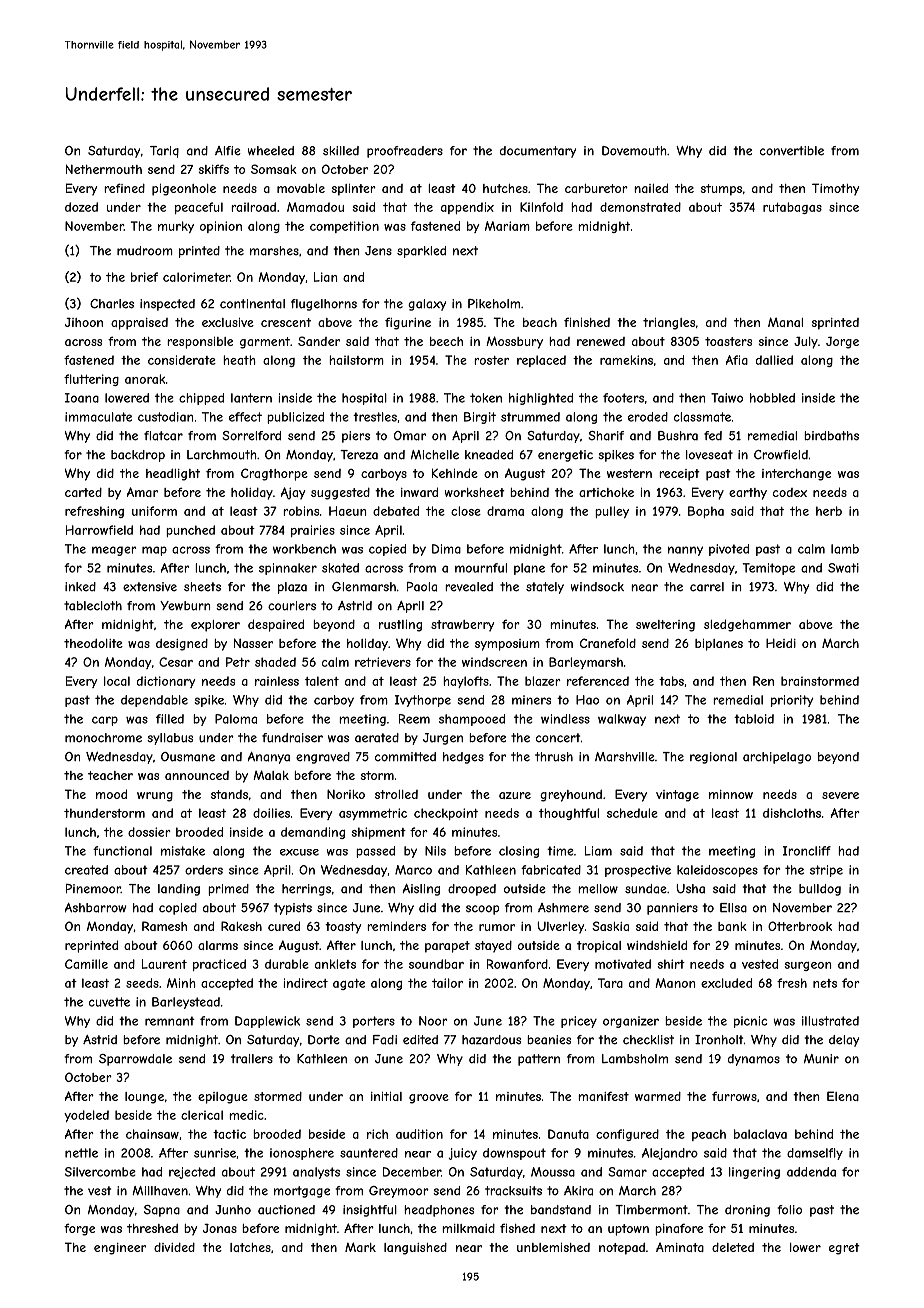  What do you see at coordinates (386, 1096) in the screenshot?
I see `initial` at bounding box center [386, 1096].
